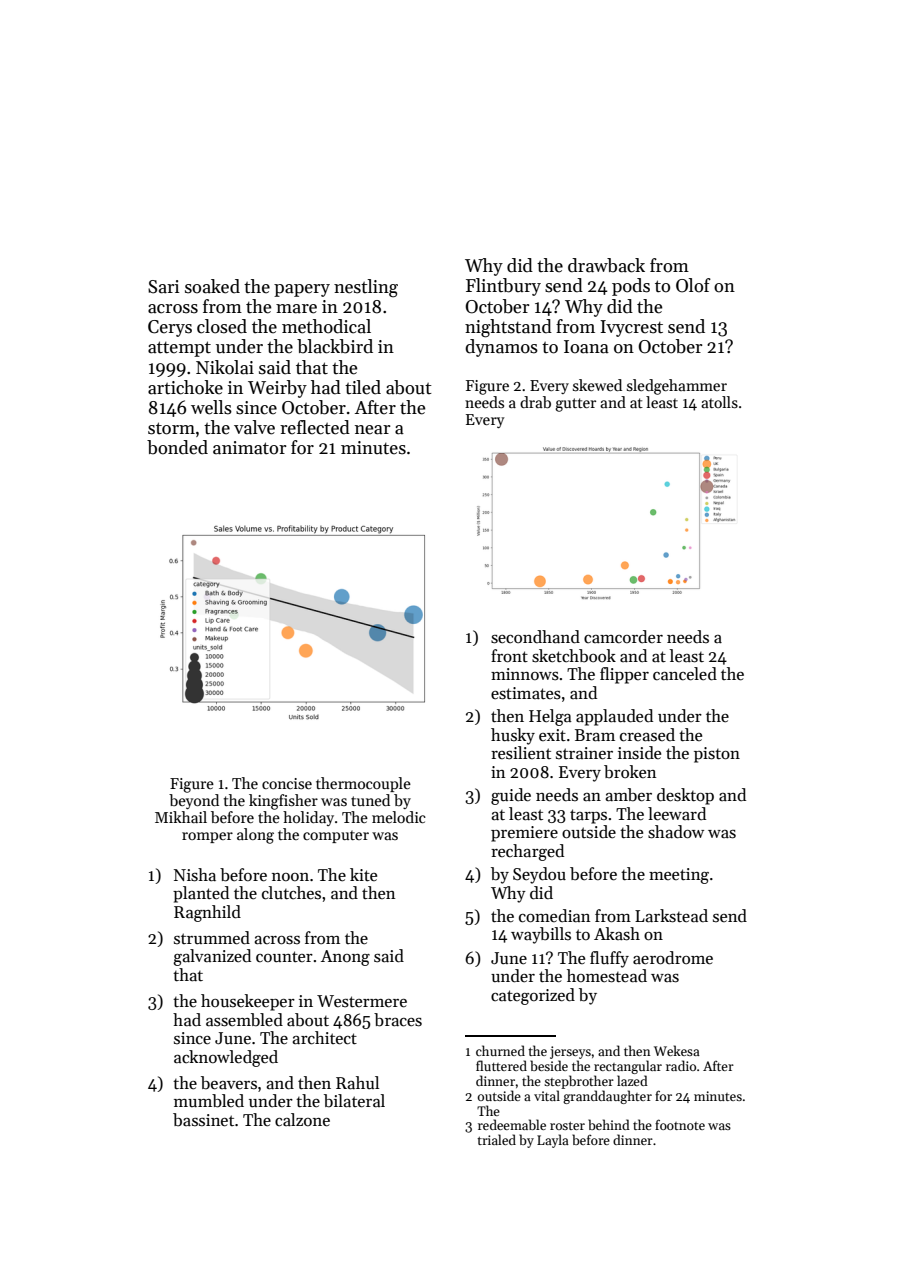 This image has width=898, height=1274. What do you see at coordinates (203, 1120) in the image?
I see `bassinet` at bounding box center [203, 1120].
